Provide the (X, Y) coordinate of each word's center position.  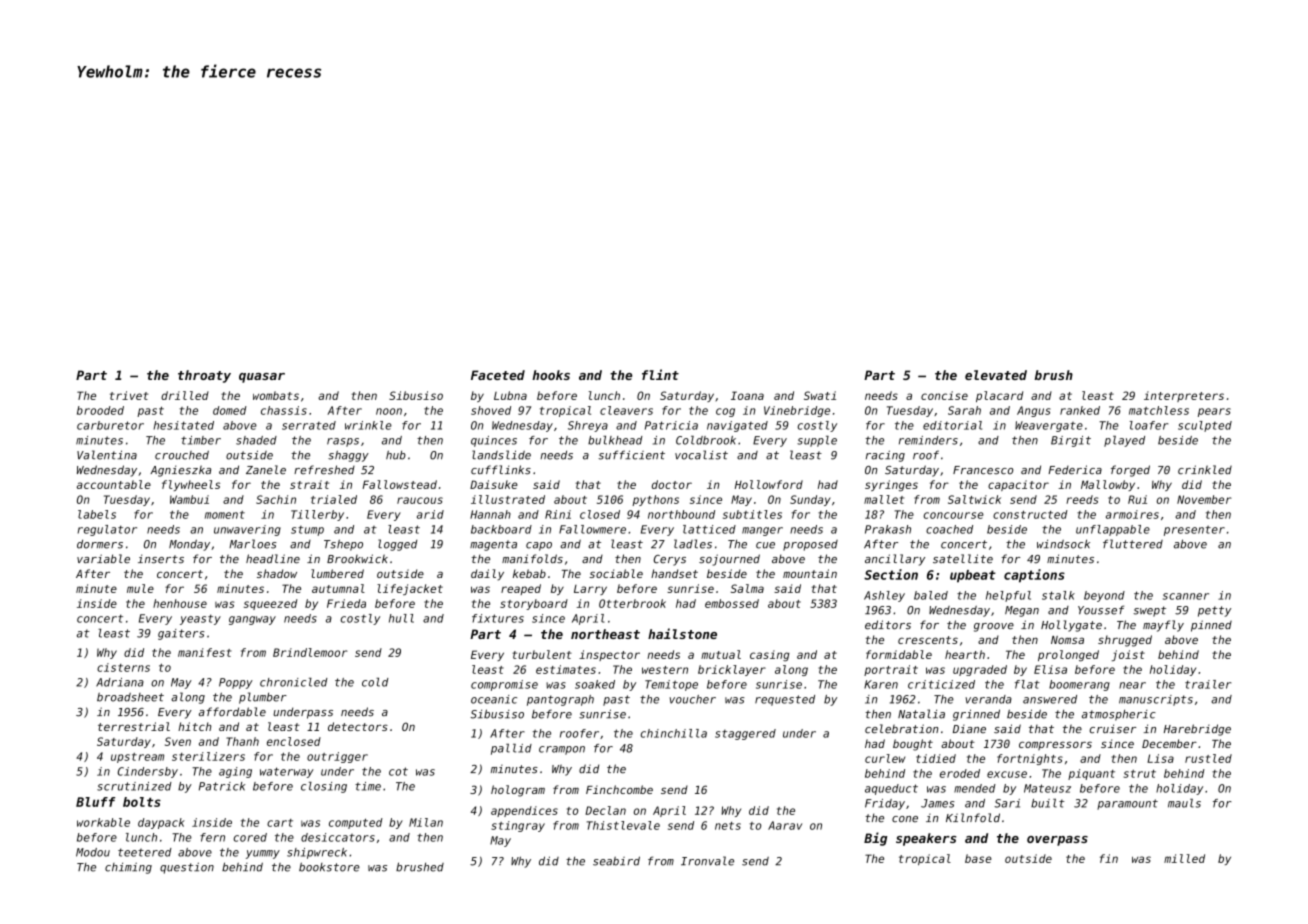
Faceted (498, 375)
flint (660, 374)
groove (994, 627)
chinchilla (674, 733)
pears (1214, 412)
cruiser (1113, 729)
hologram (518, 791)
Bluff (95, 802)
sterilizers (208, 756)
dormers (100, 544)
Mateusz (1047, 788)
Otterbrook (632, 603)
